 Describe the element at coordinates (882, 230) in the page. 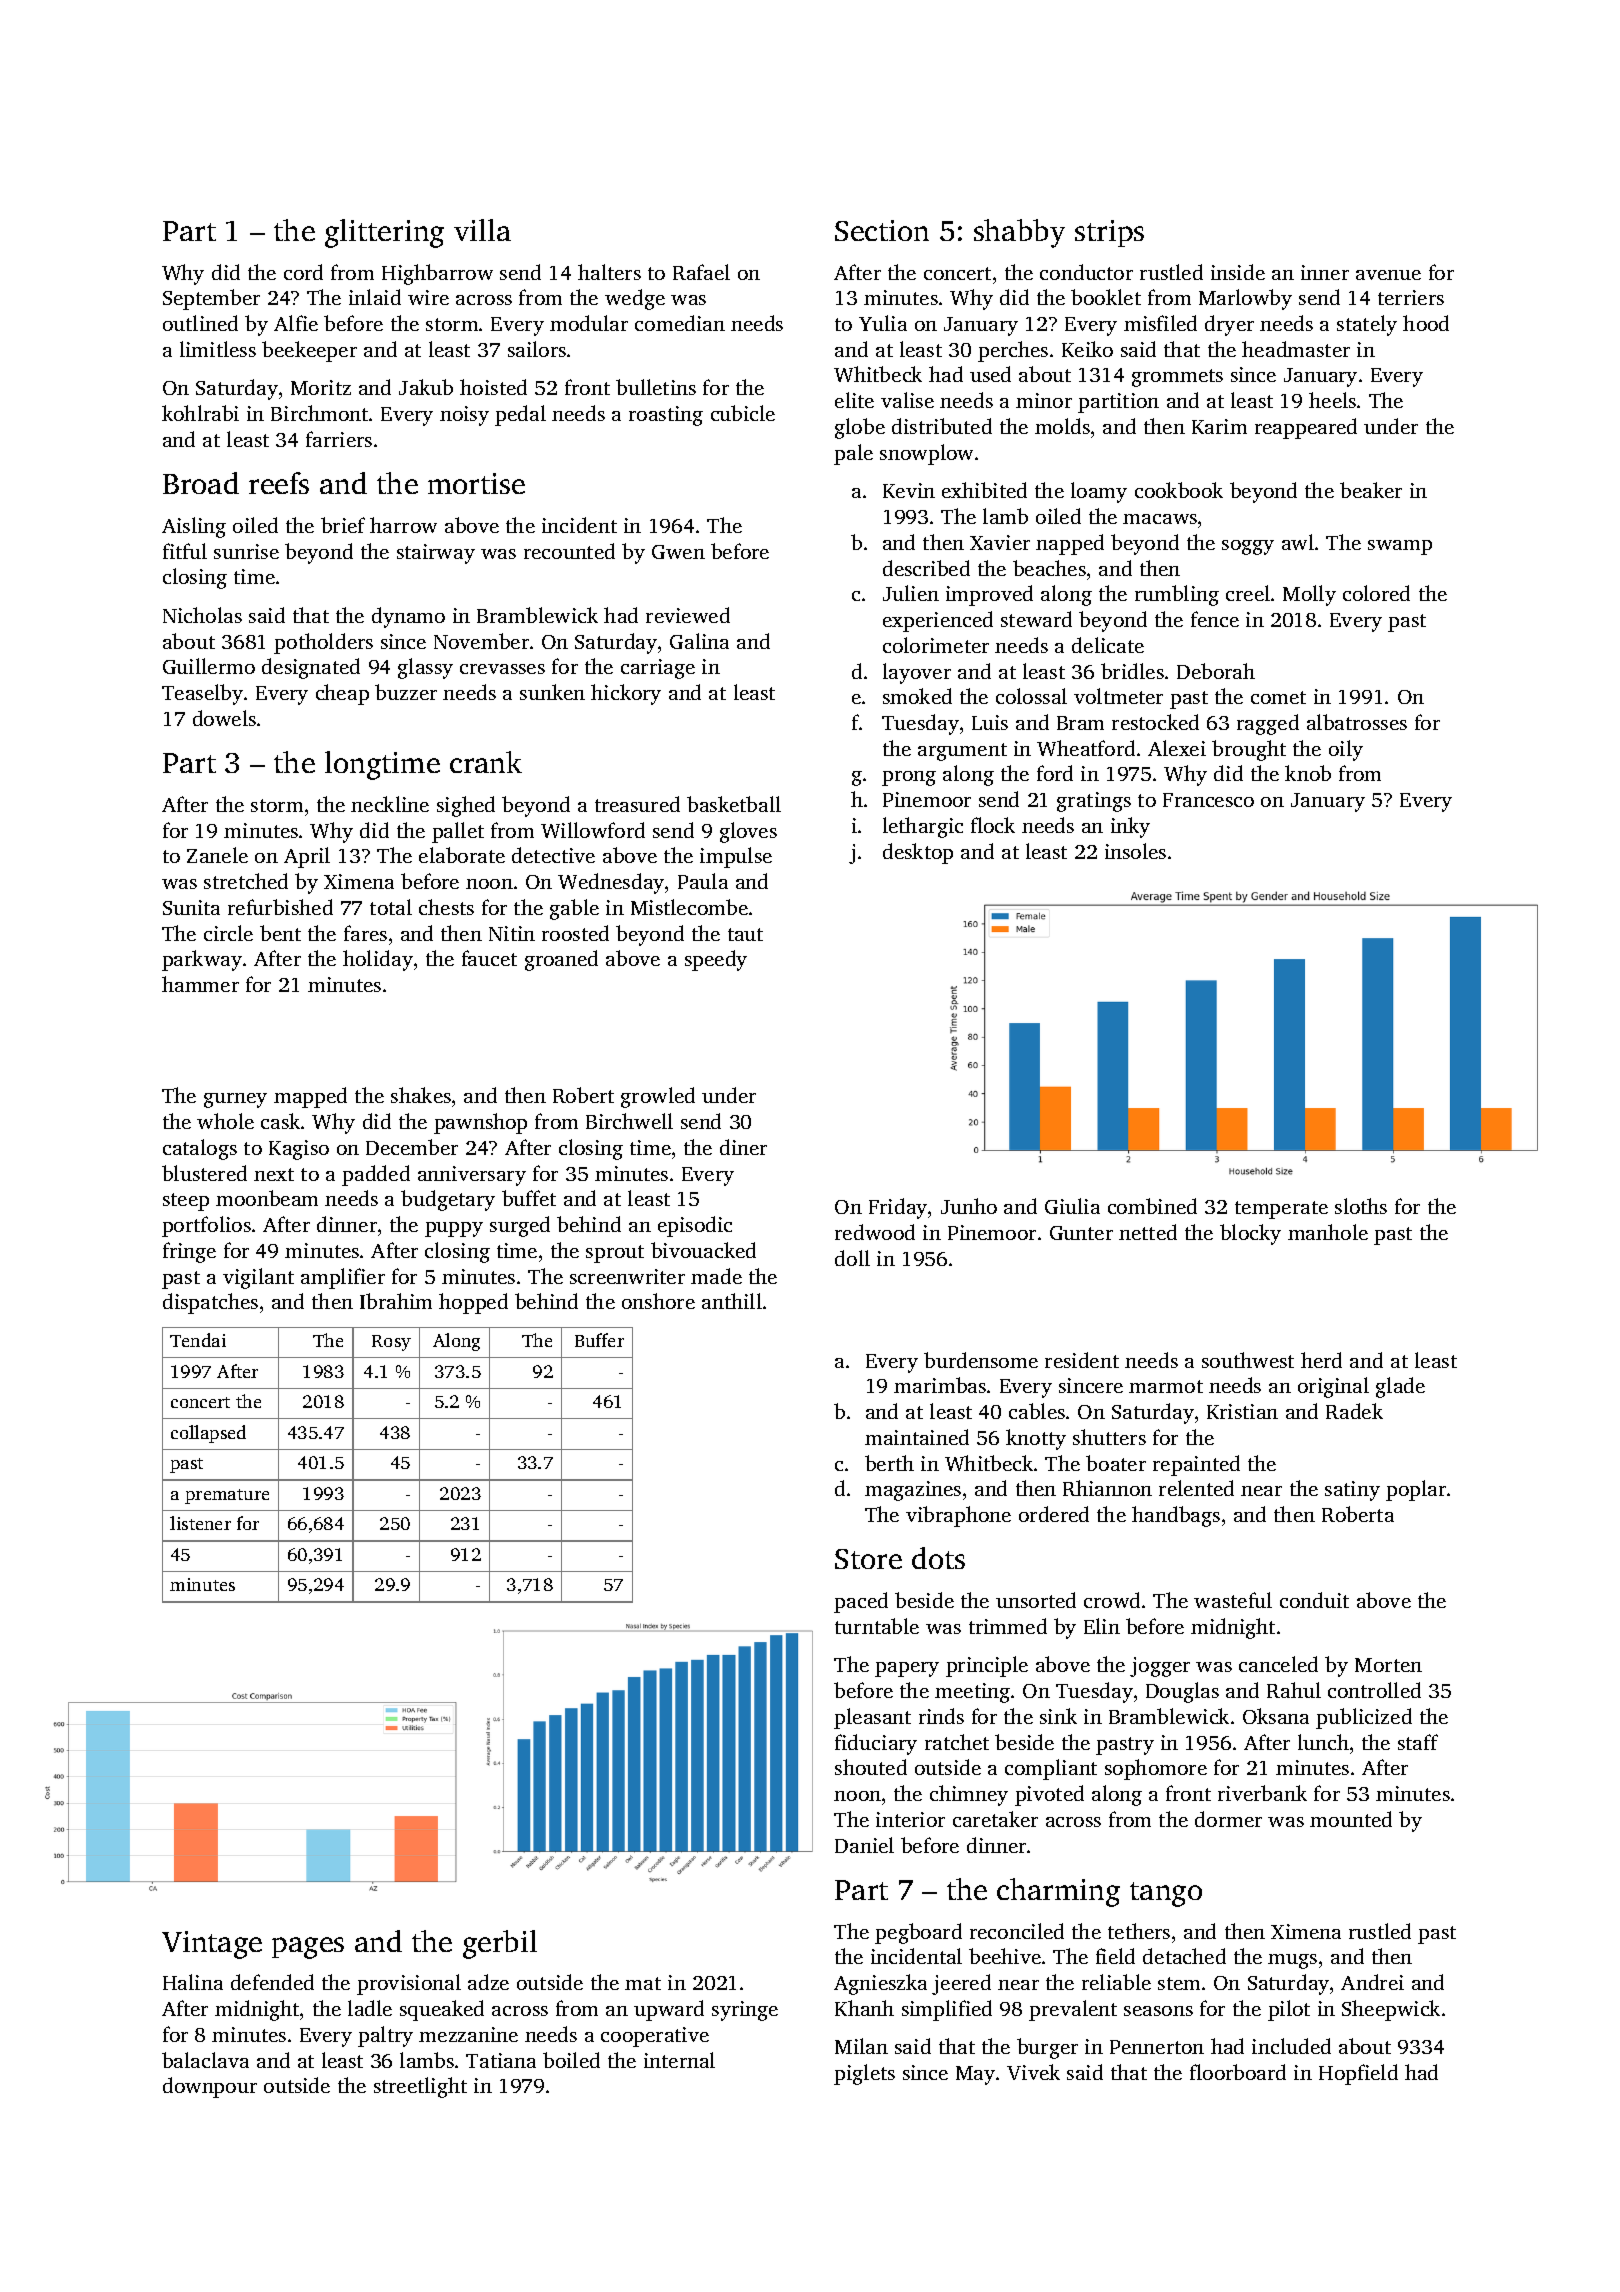

I see `Section` at that location.
